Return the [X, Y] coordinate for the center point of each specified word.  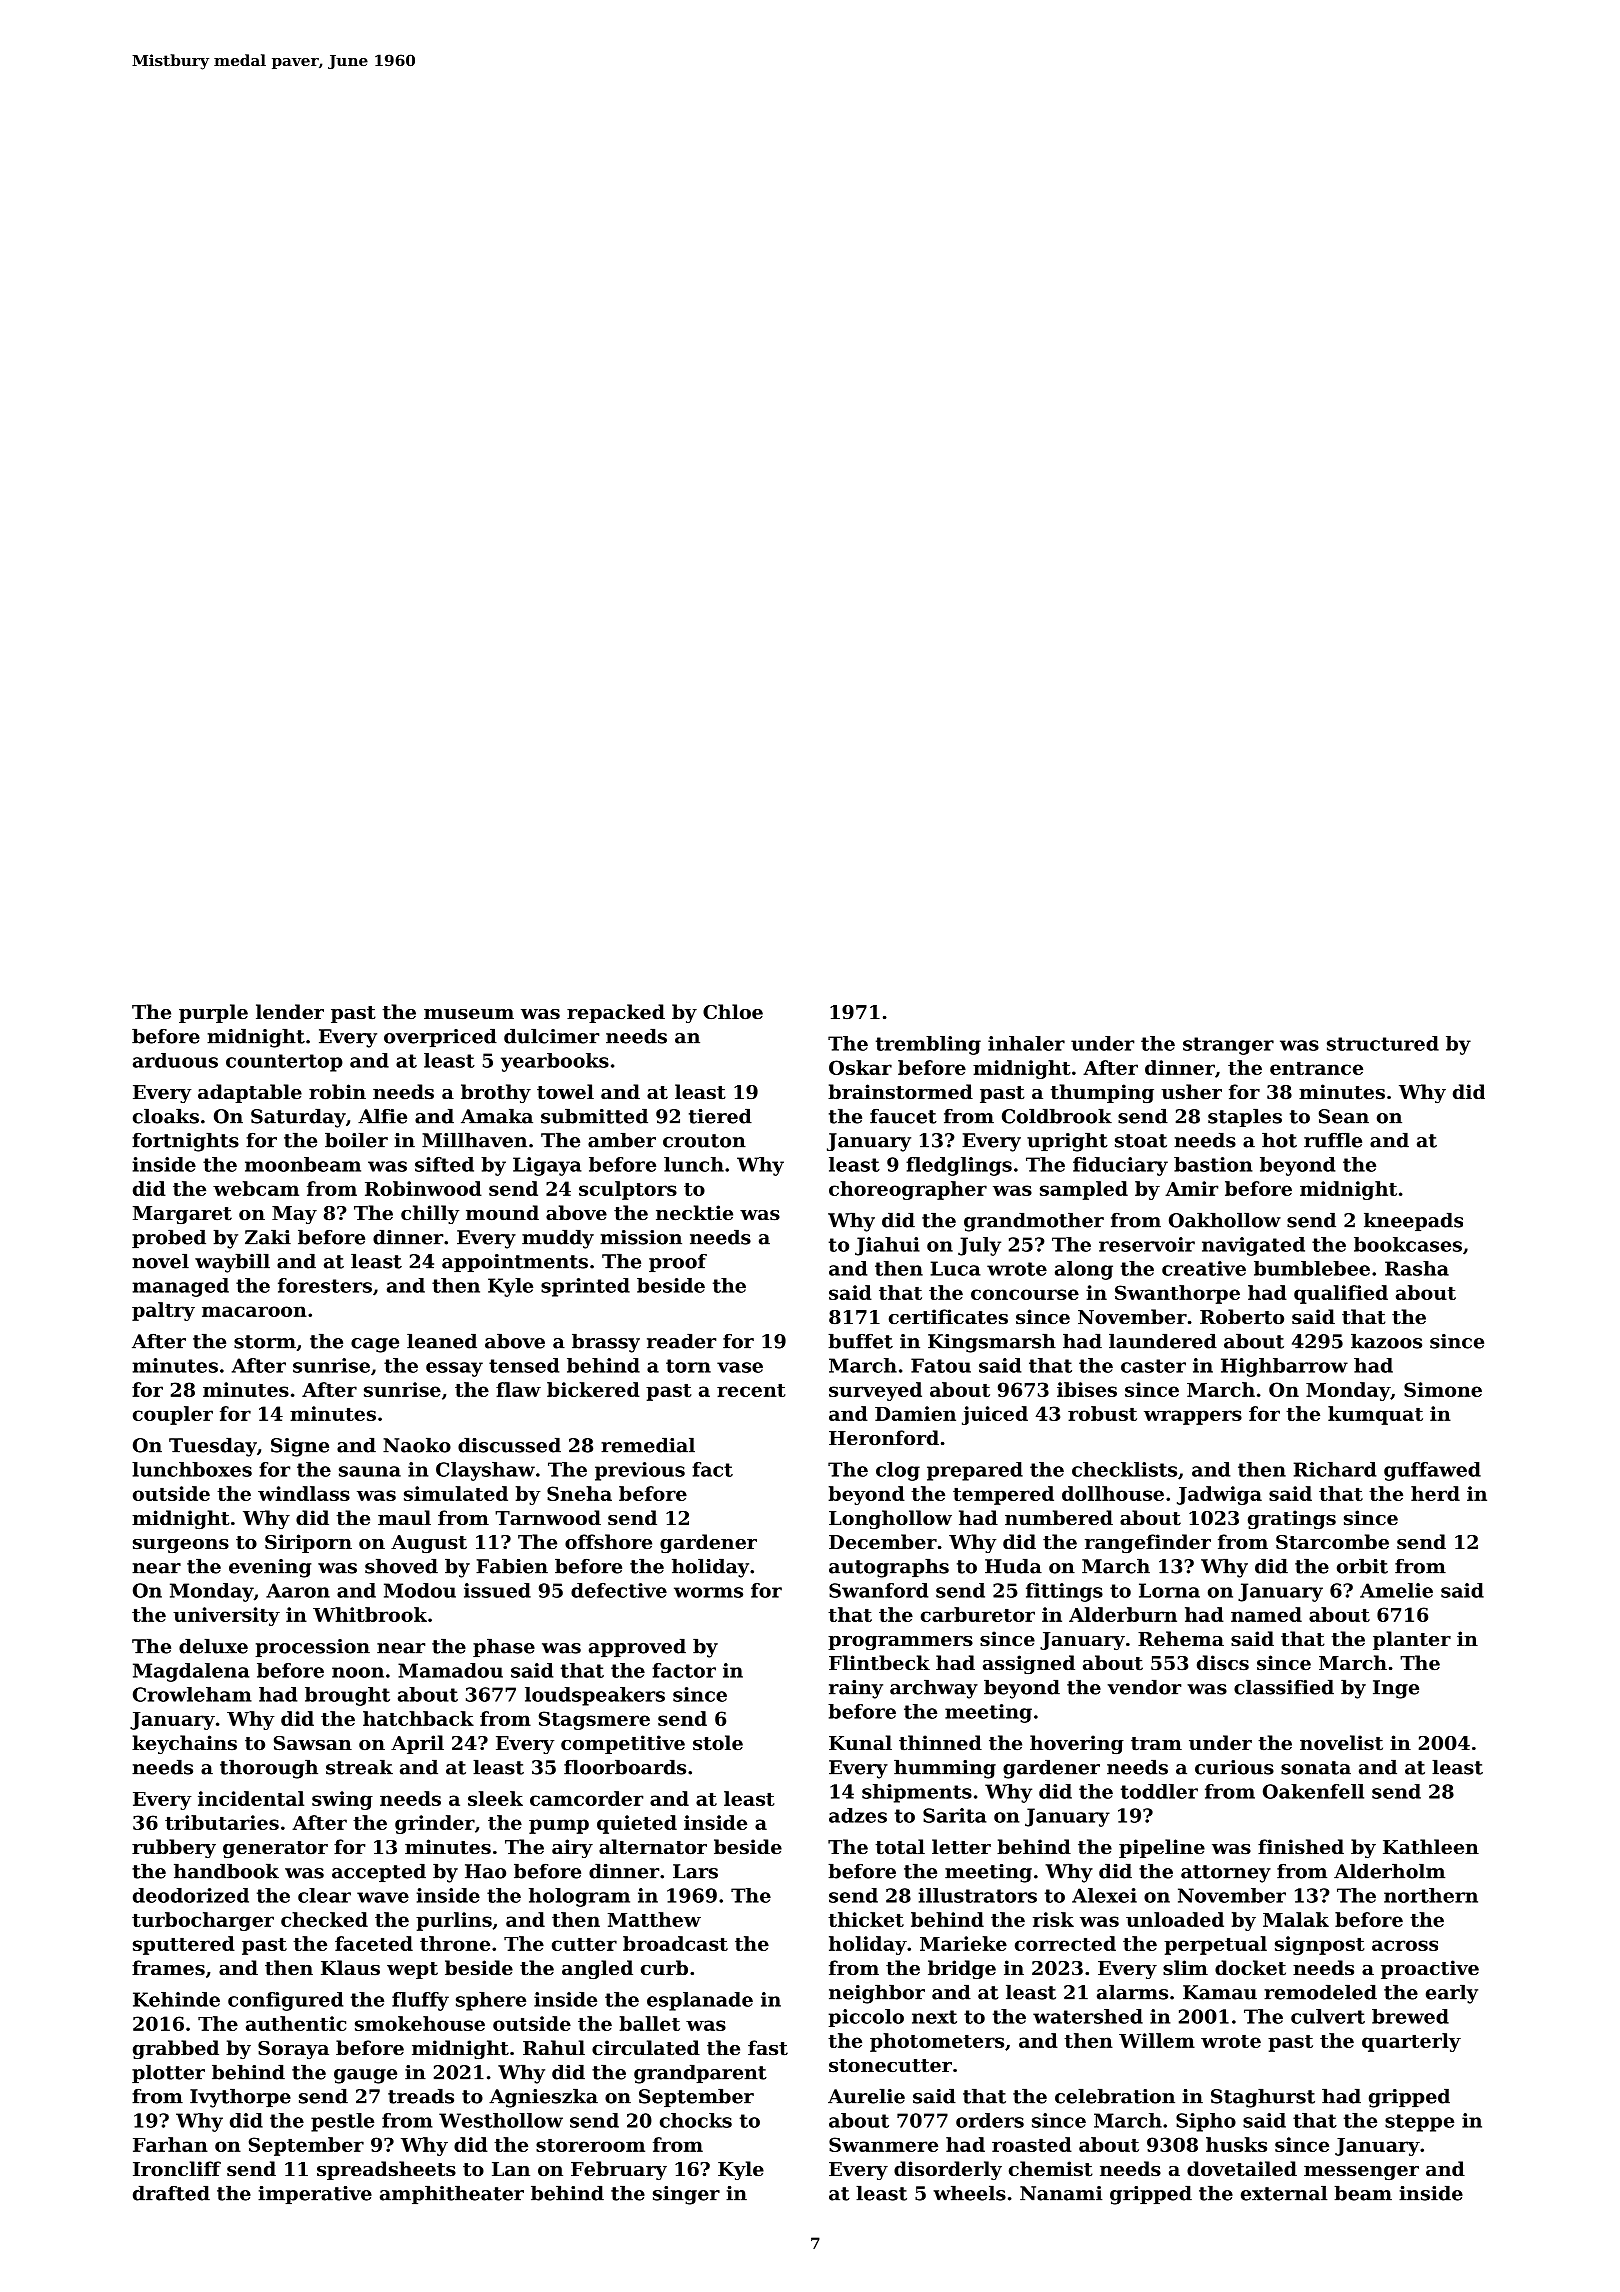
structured [1383, 1043]
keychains [184, 1744]
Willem [1157, 2040]
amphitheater [452, 2195]
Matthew [654, 1919]
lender [290, 1011]
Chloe [733, 1011]
